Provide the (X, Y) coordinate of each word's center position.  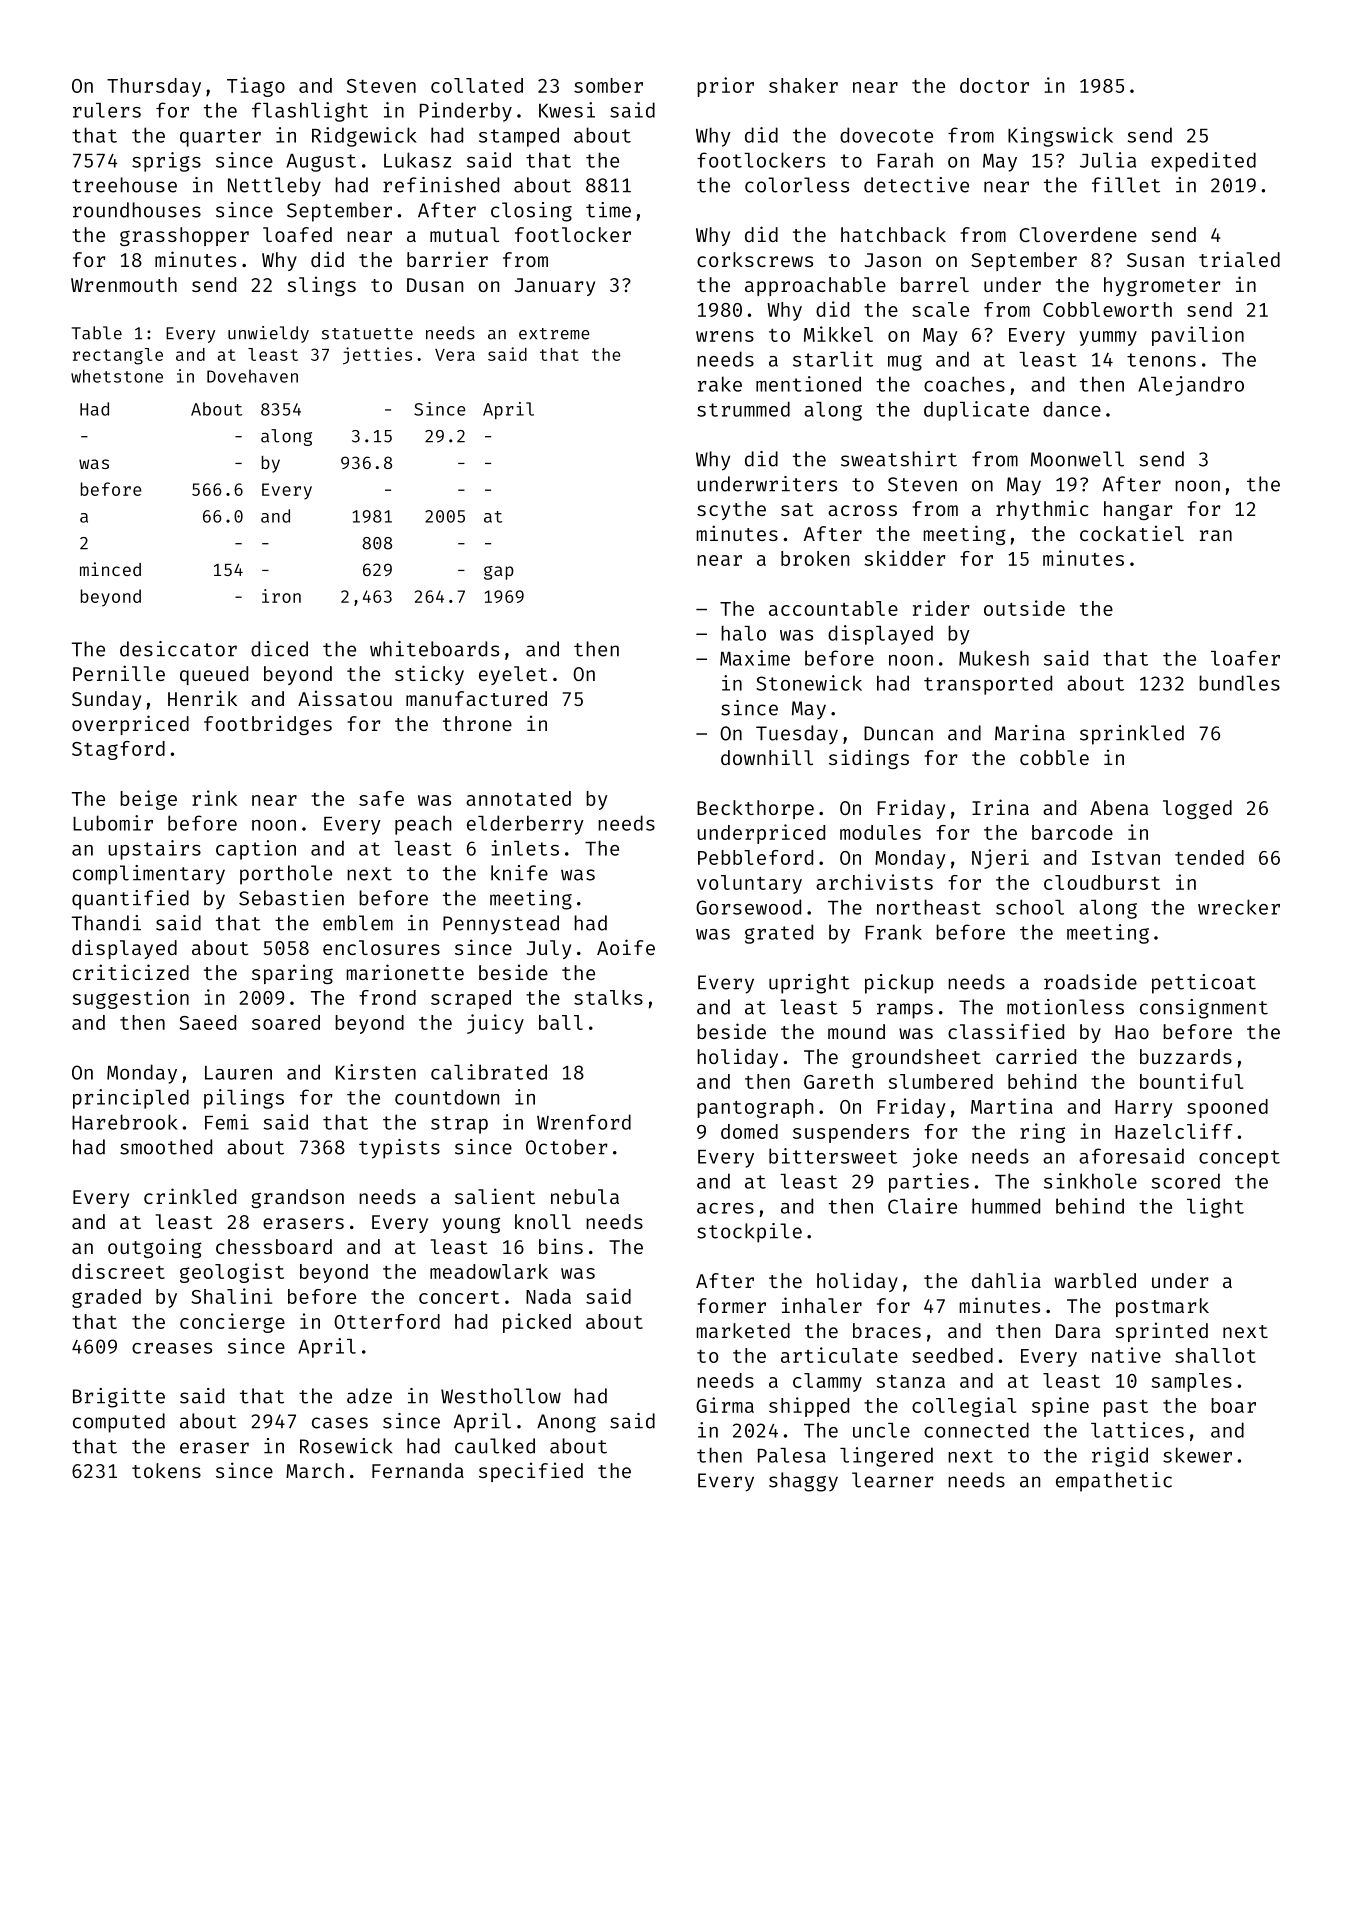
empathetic (1114, 1482)
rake (720, 384)
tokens (166, 1470)
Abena (1119, 807)
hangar (1138, 510)
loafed (297, 234)
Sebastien (291, 898)
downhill (767, 757)
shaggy (803, 1482)
